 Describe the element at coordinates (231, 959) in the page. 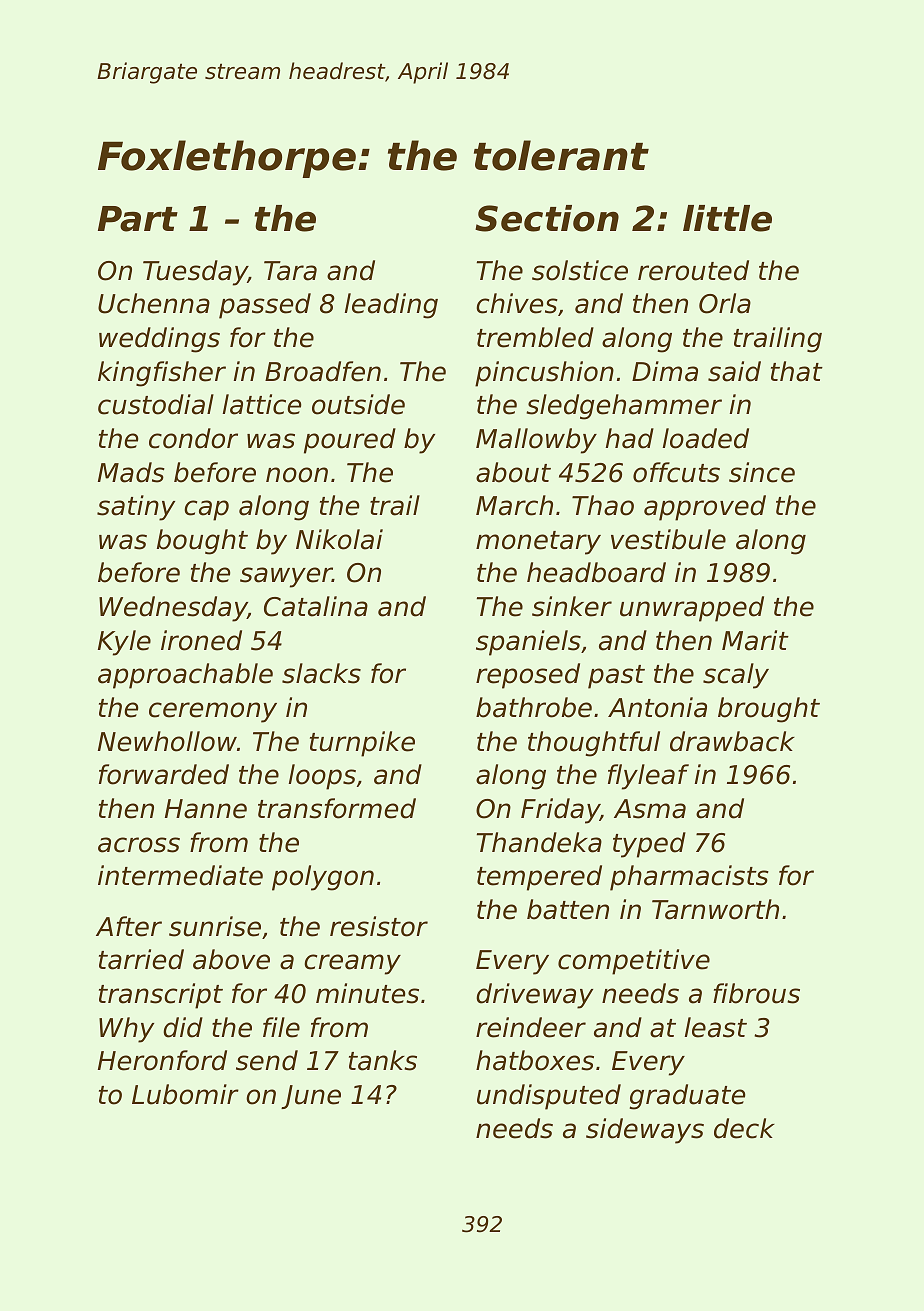

I see `above` at that location.
